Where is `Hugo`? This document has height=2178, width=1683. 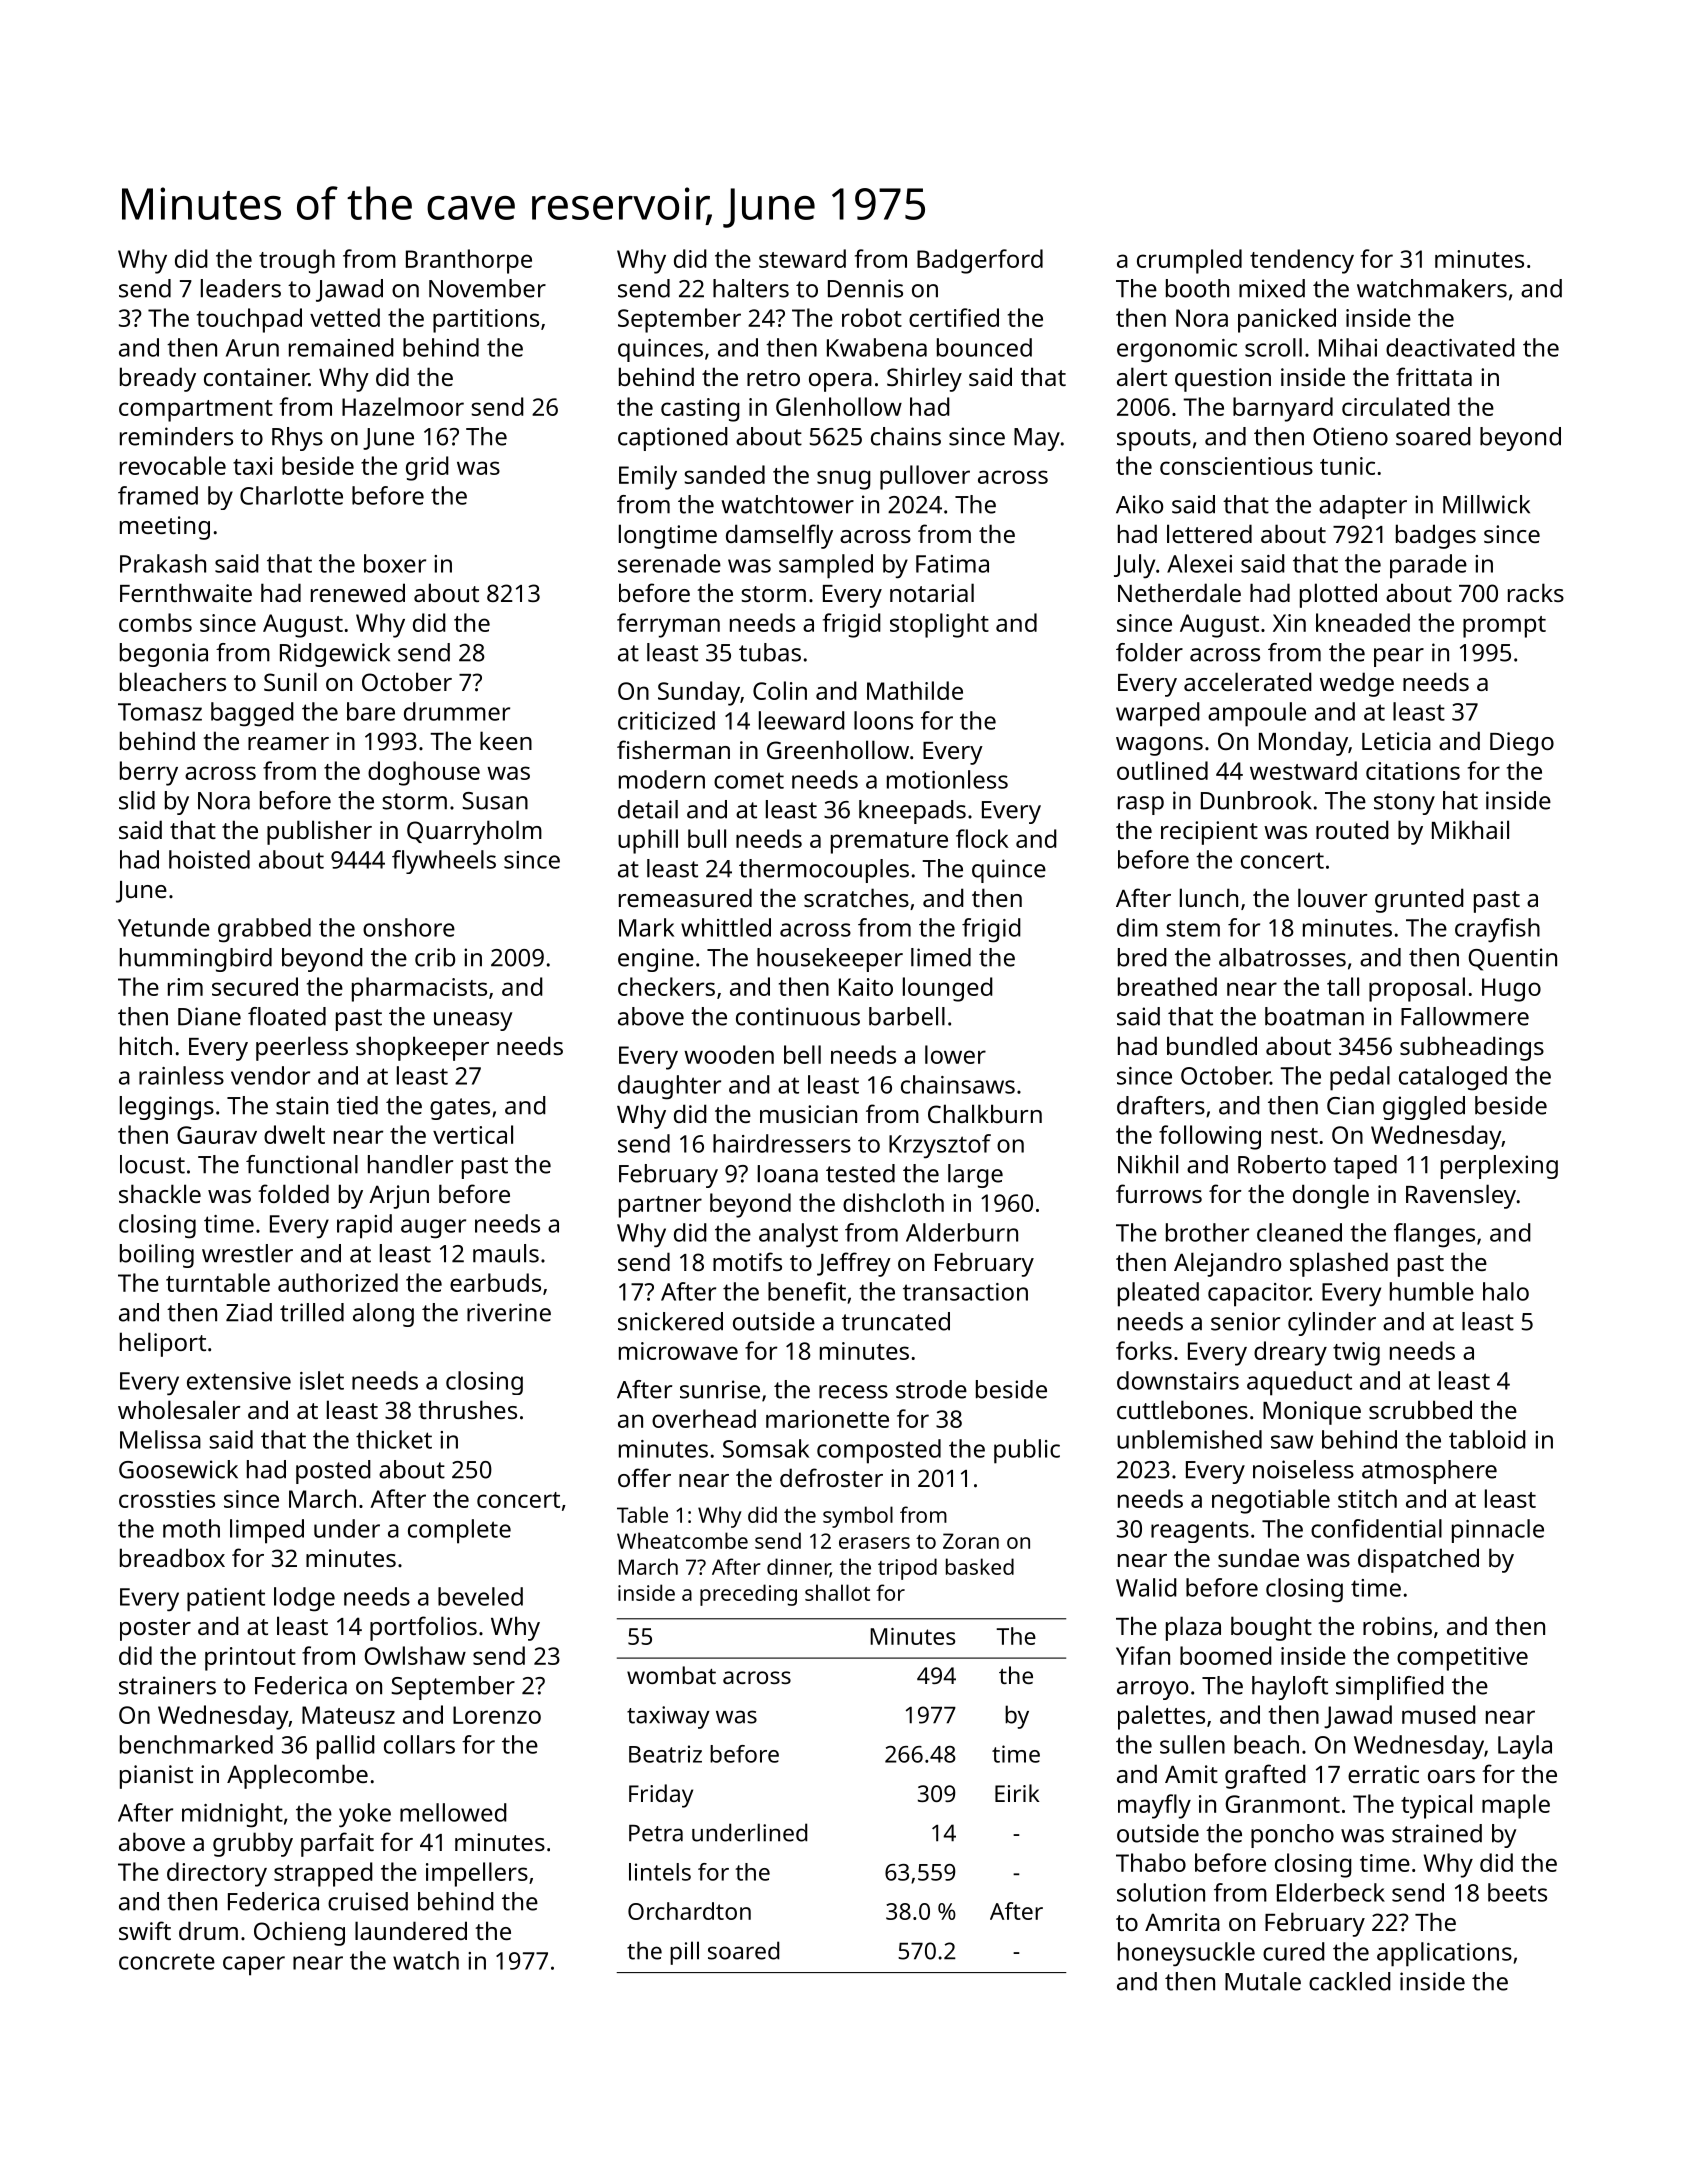 Hugo is located at coordinates (1511, 990).
